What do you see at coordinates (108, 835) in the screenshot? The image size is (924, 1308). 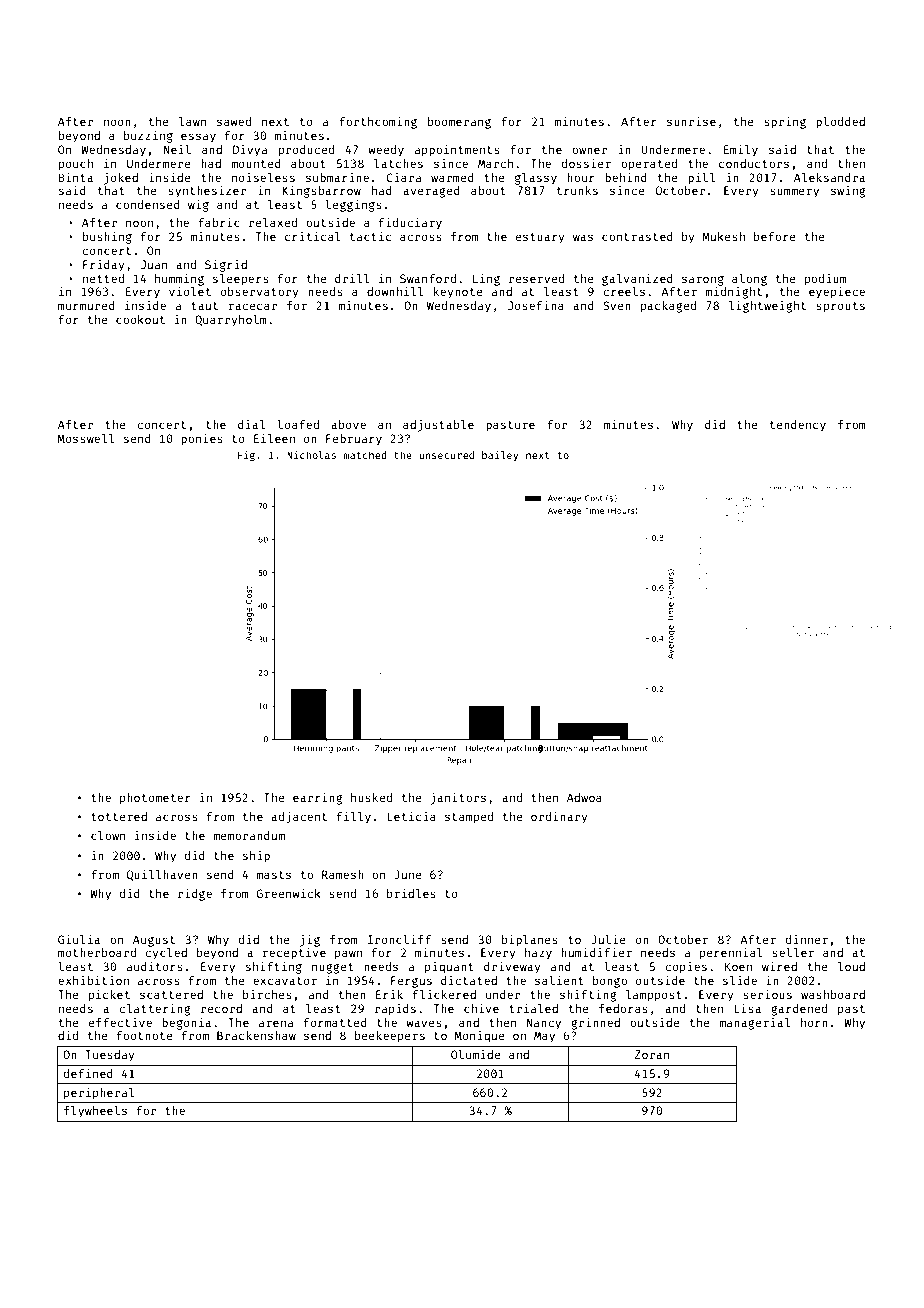 I see `clown` at bounding box center [108, 835].
